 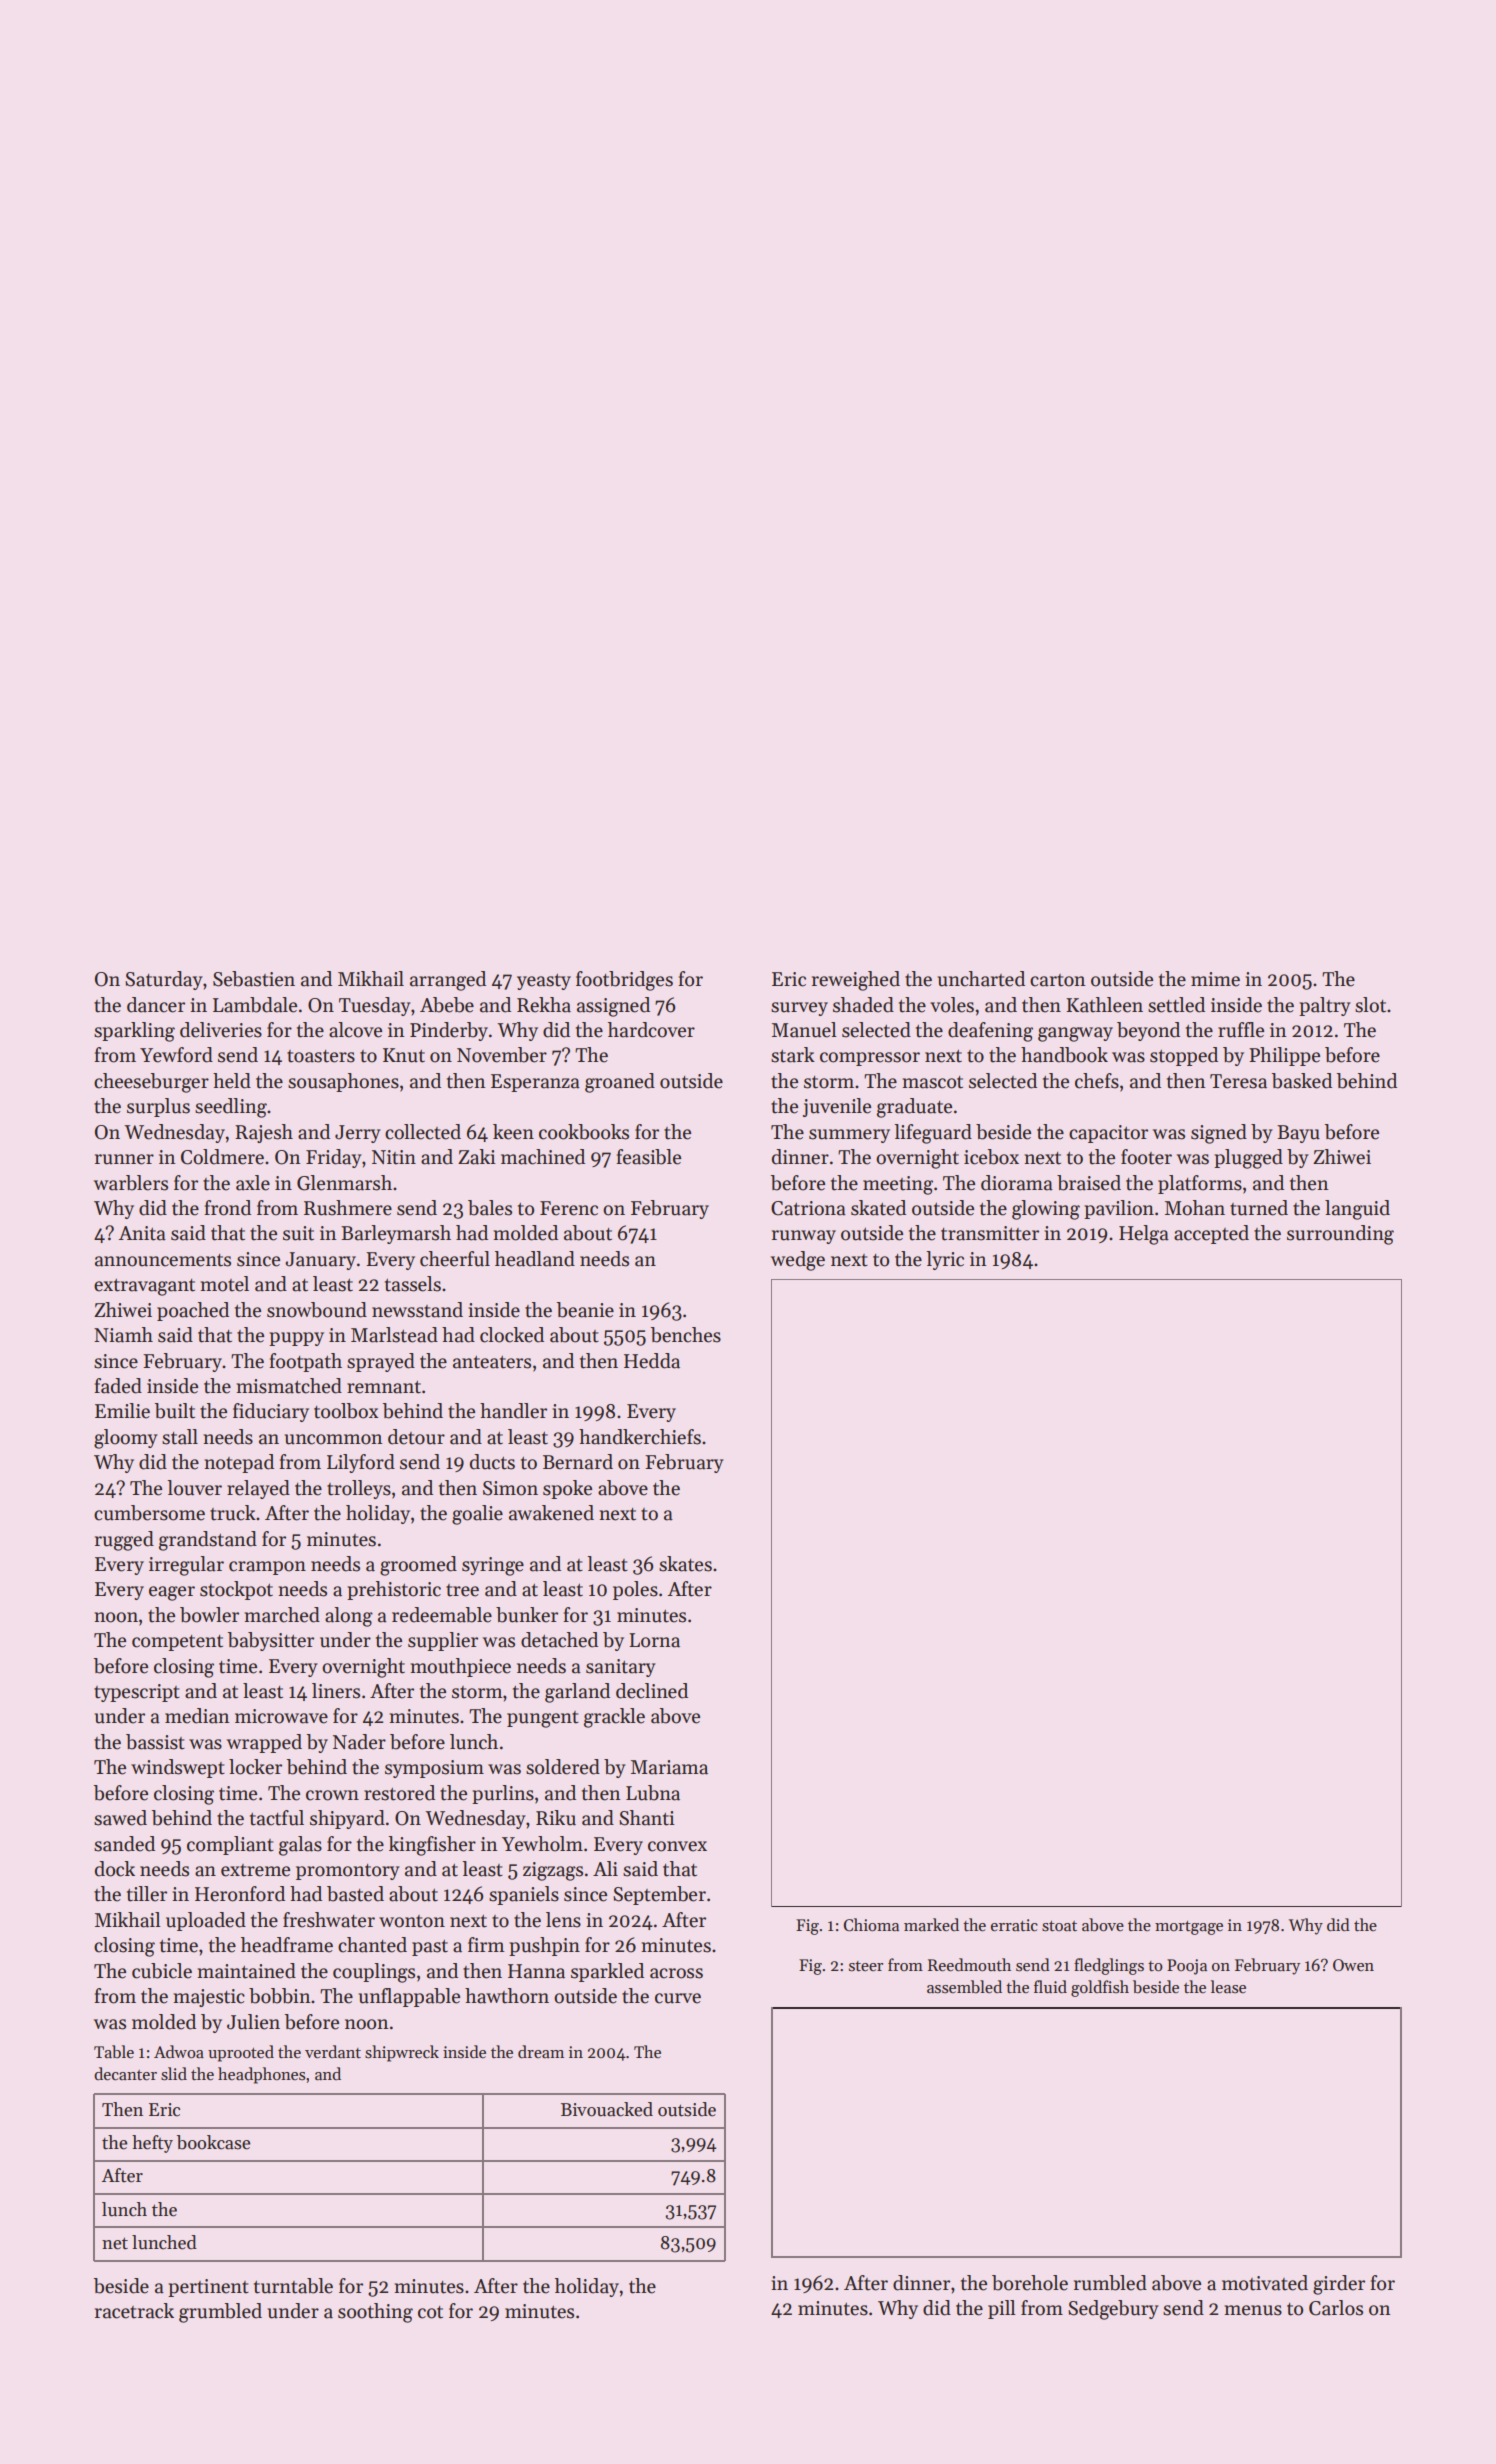 I want to click on cookbooks, so click(x=584, y=1132).
